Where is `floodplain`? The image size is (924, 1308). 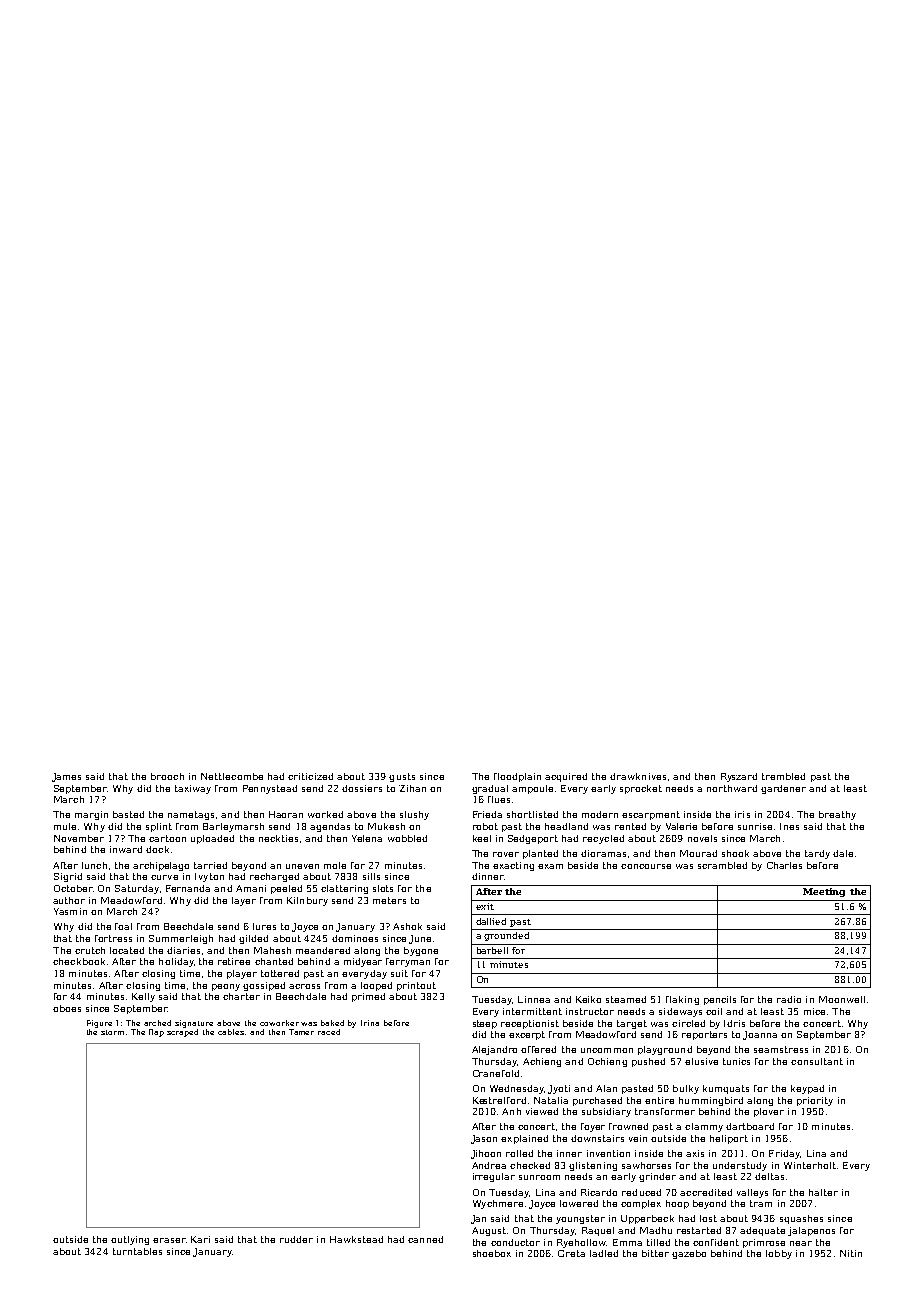
floodplain is located at coordinates (517, 777).
